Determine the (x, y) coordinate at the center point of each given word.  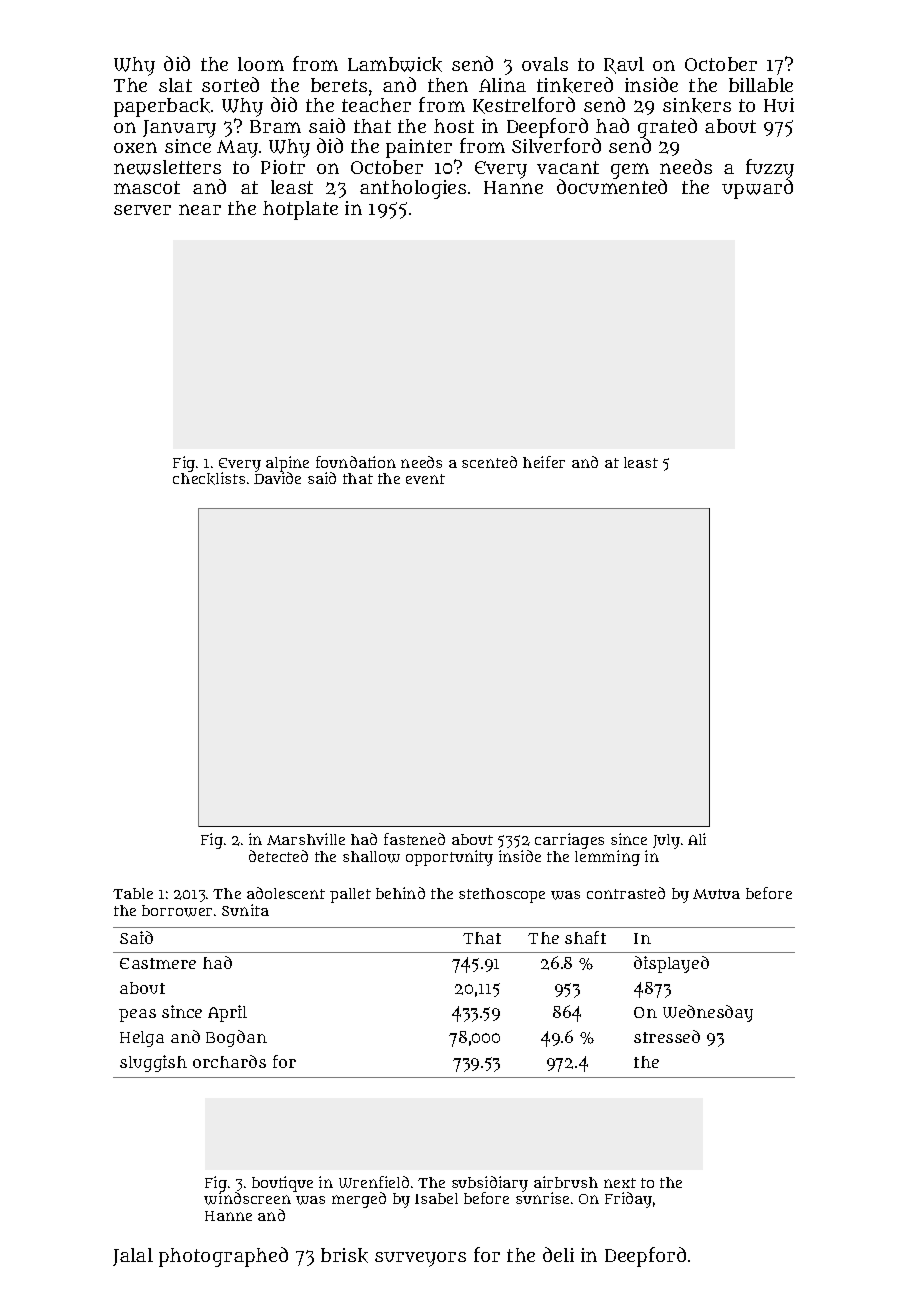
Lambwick (395, 64)
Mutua (716, 894)
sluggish (153, 1063)
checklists (209, 478)
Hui (779, 105)
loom (261, 64)
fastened (414, 839)
